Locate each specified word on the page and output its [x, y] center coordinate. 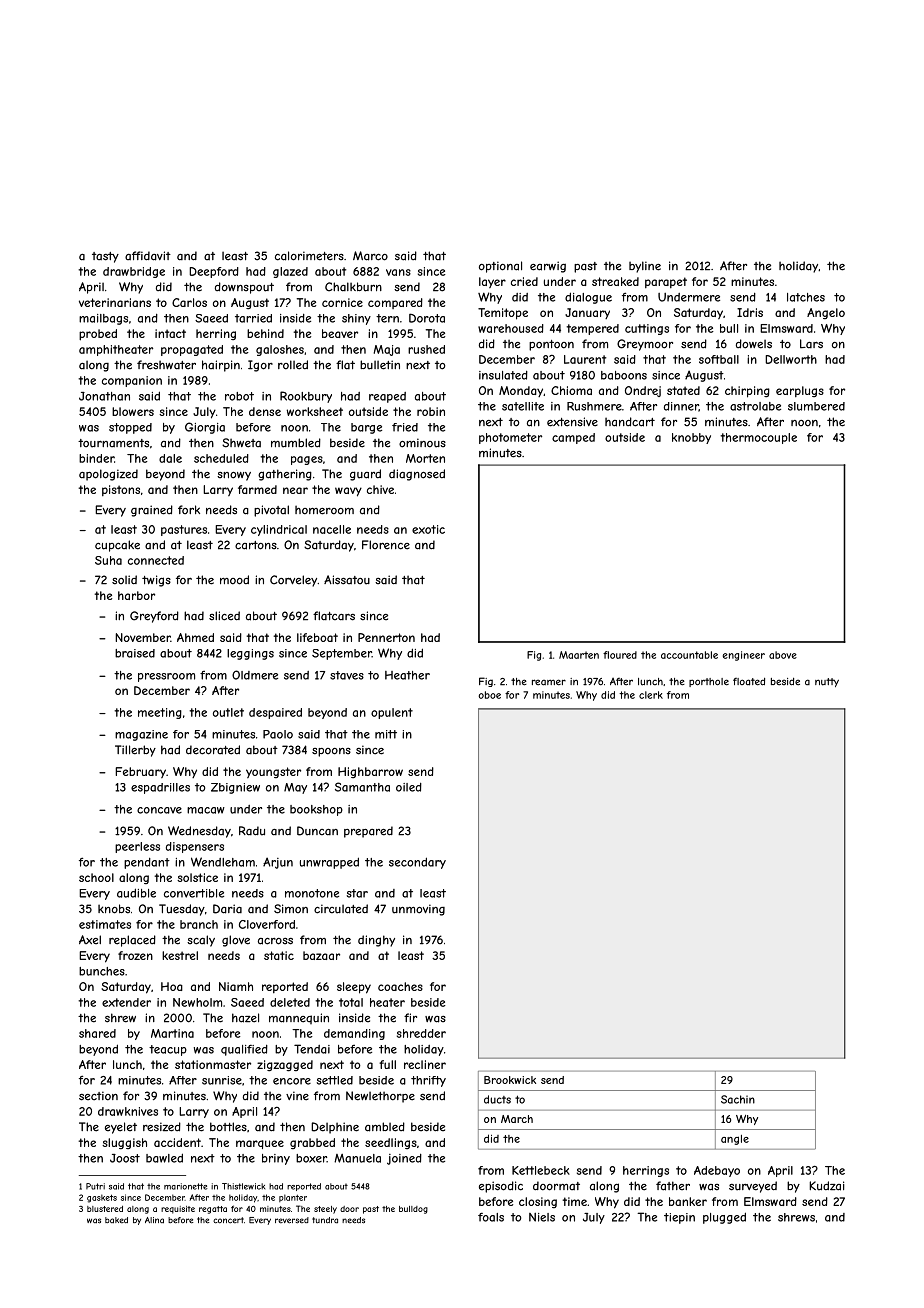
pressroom [166, 677]
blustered [105, 1209]
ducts [497, 1099]
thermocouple [758, 438]
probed [98, 335]
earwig [548, 267]
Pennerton [386, 637]
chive [380, 489]
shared [97, 1033]
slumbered [816, 406]
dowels [754, 344]
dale [170, 458]
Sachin [738, 1099]
